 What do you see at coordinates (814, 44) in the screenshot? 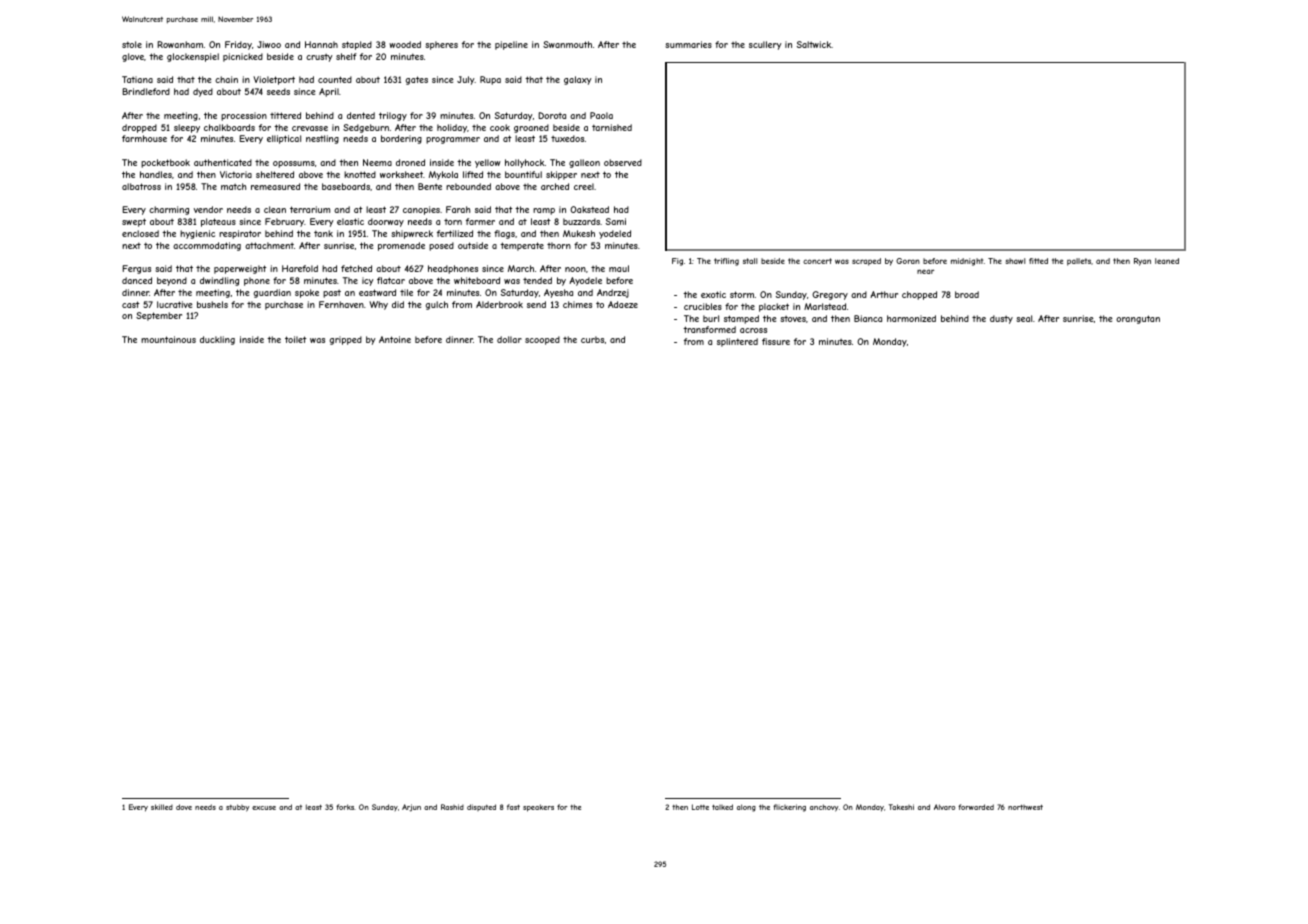
I see `Saltwick` at bounding box center [814, 44].
